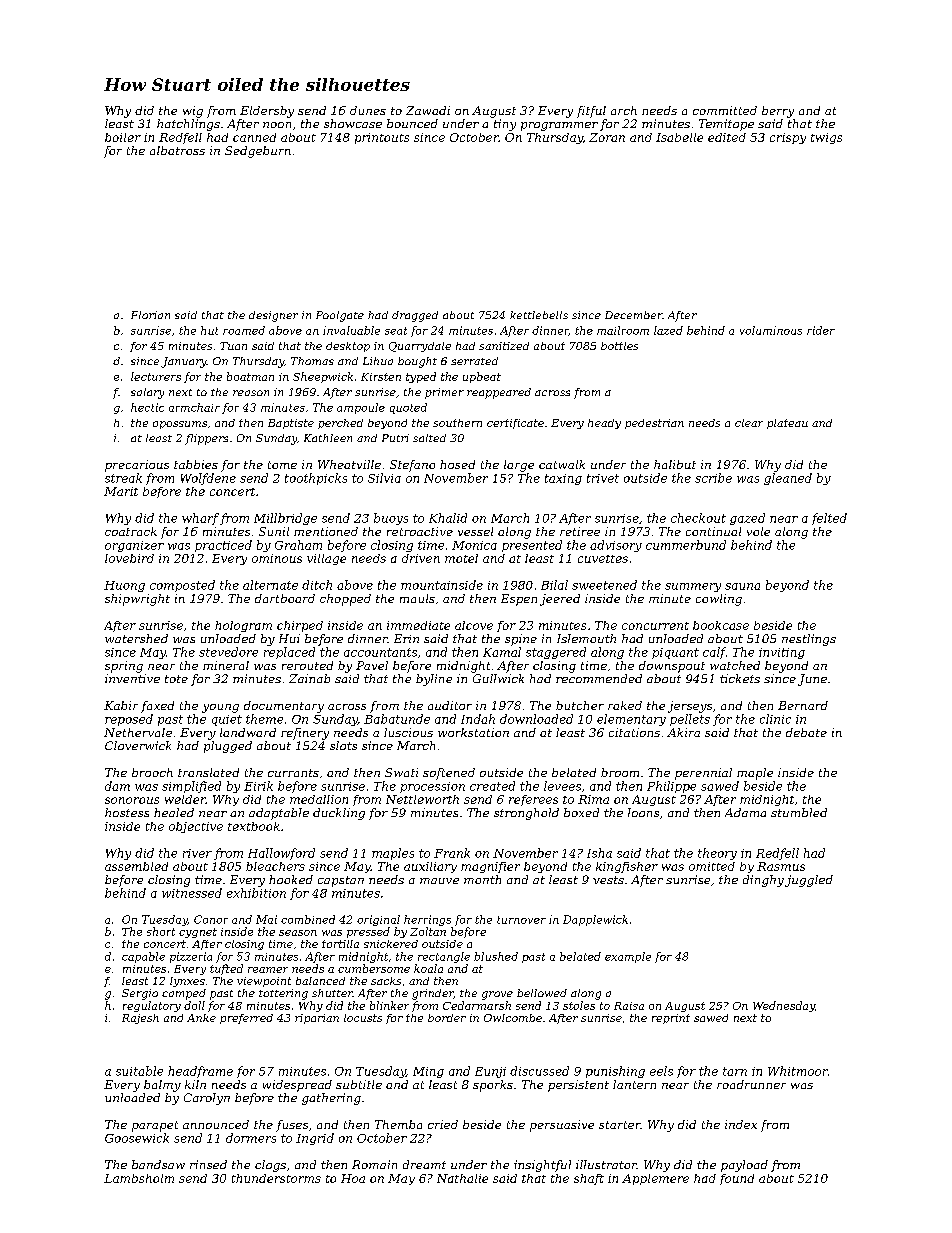 This screenshot has width=952, height=1233. I want to click on alternate, so click(270, 585).
